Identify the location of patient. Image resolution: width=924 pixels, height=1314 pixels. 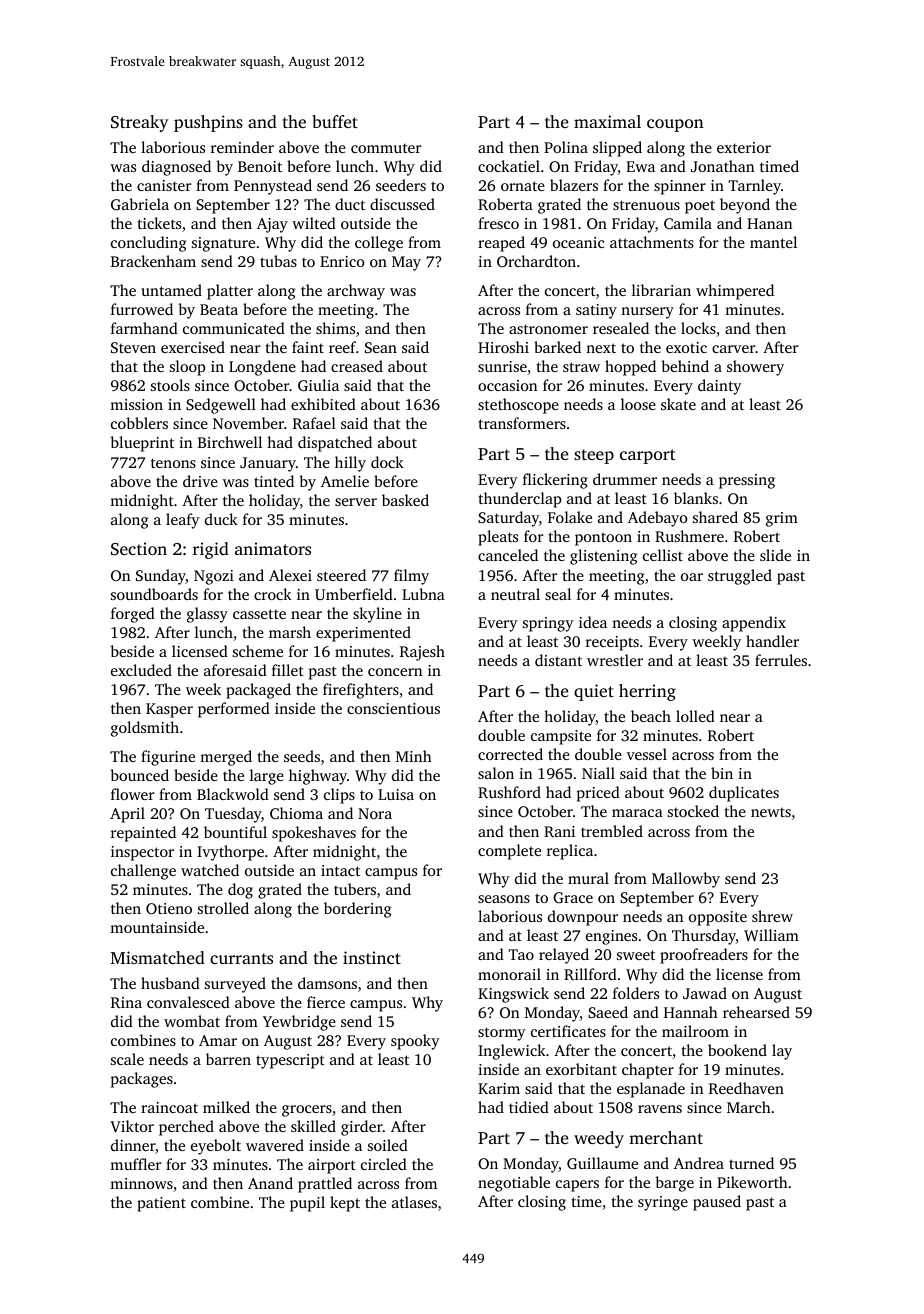
(161, 1204).
